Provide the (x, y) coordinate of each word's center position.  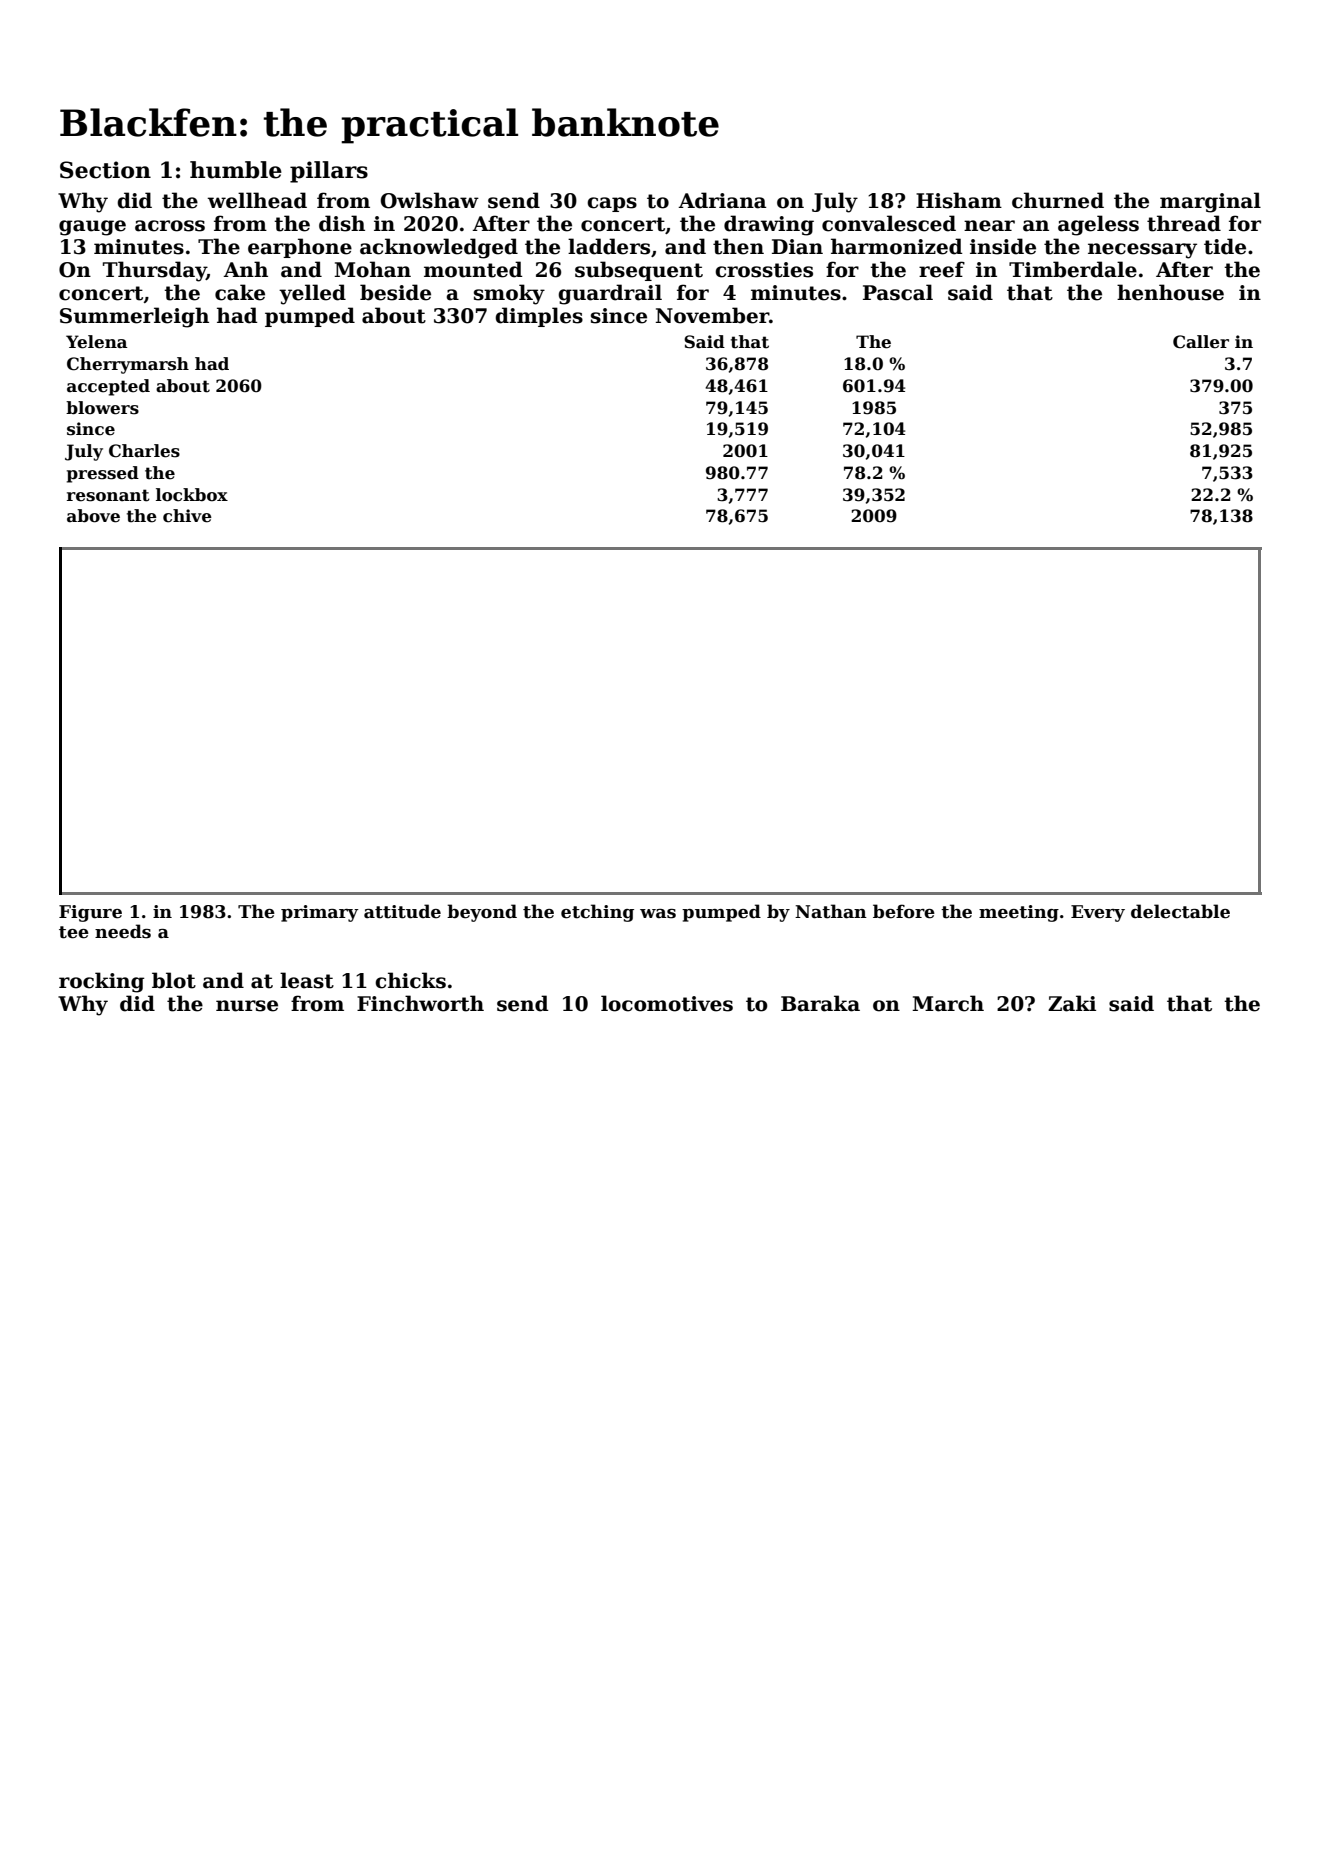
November (712, 315)
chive (187, 516)
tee (74, 932)
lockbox (192, 495)
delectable (1180, 911)
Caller (1201, 342)
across (170, 226)
